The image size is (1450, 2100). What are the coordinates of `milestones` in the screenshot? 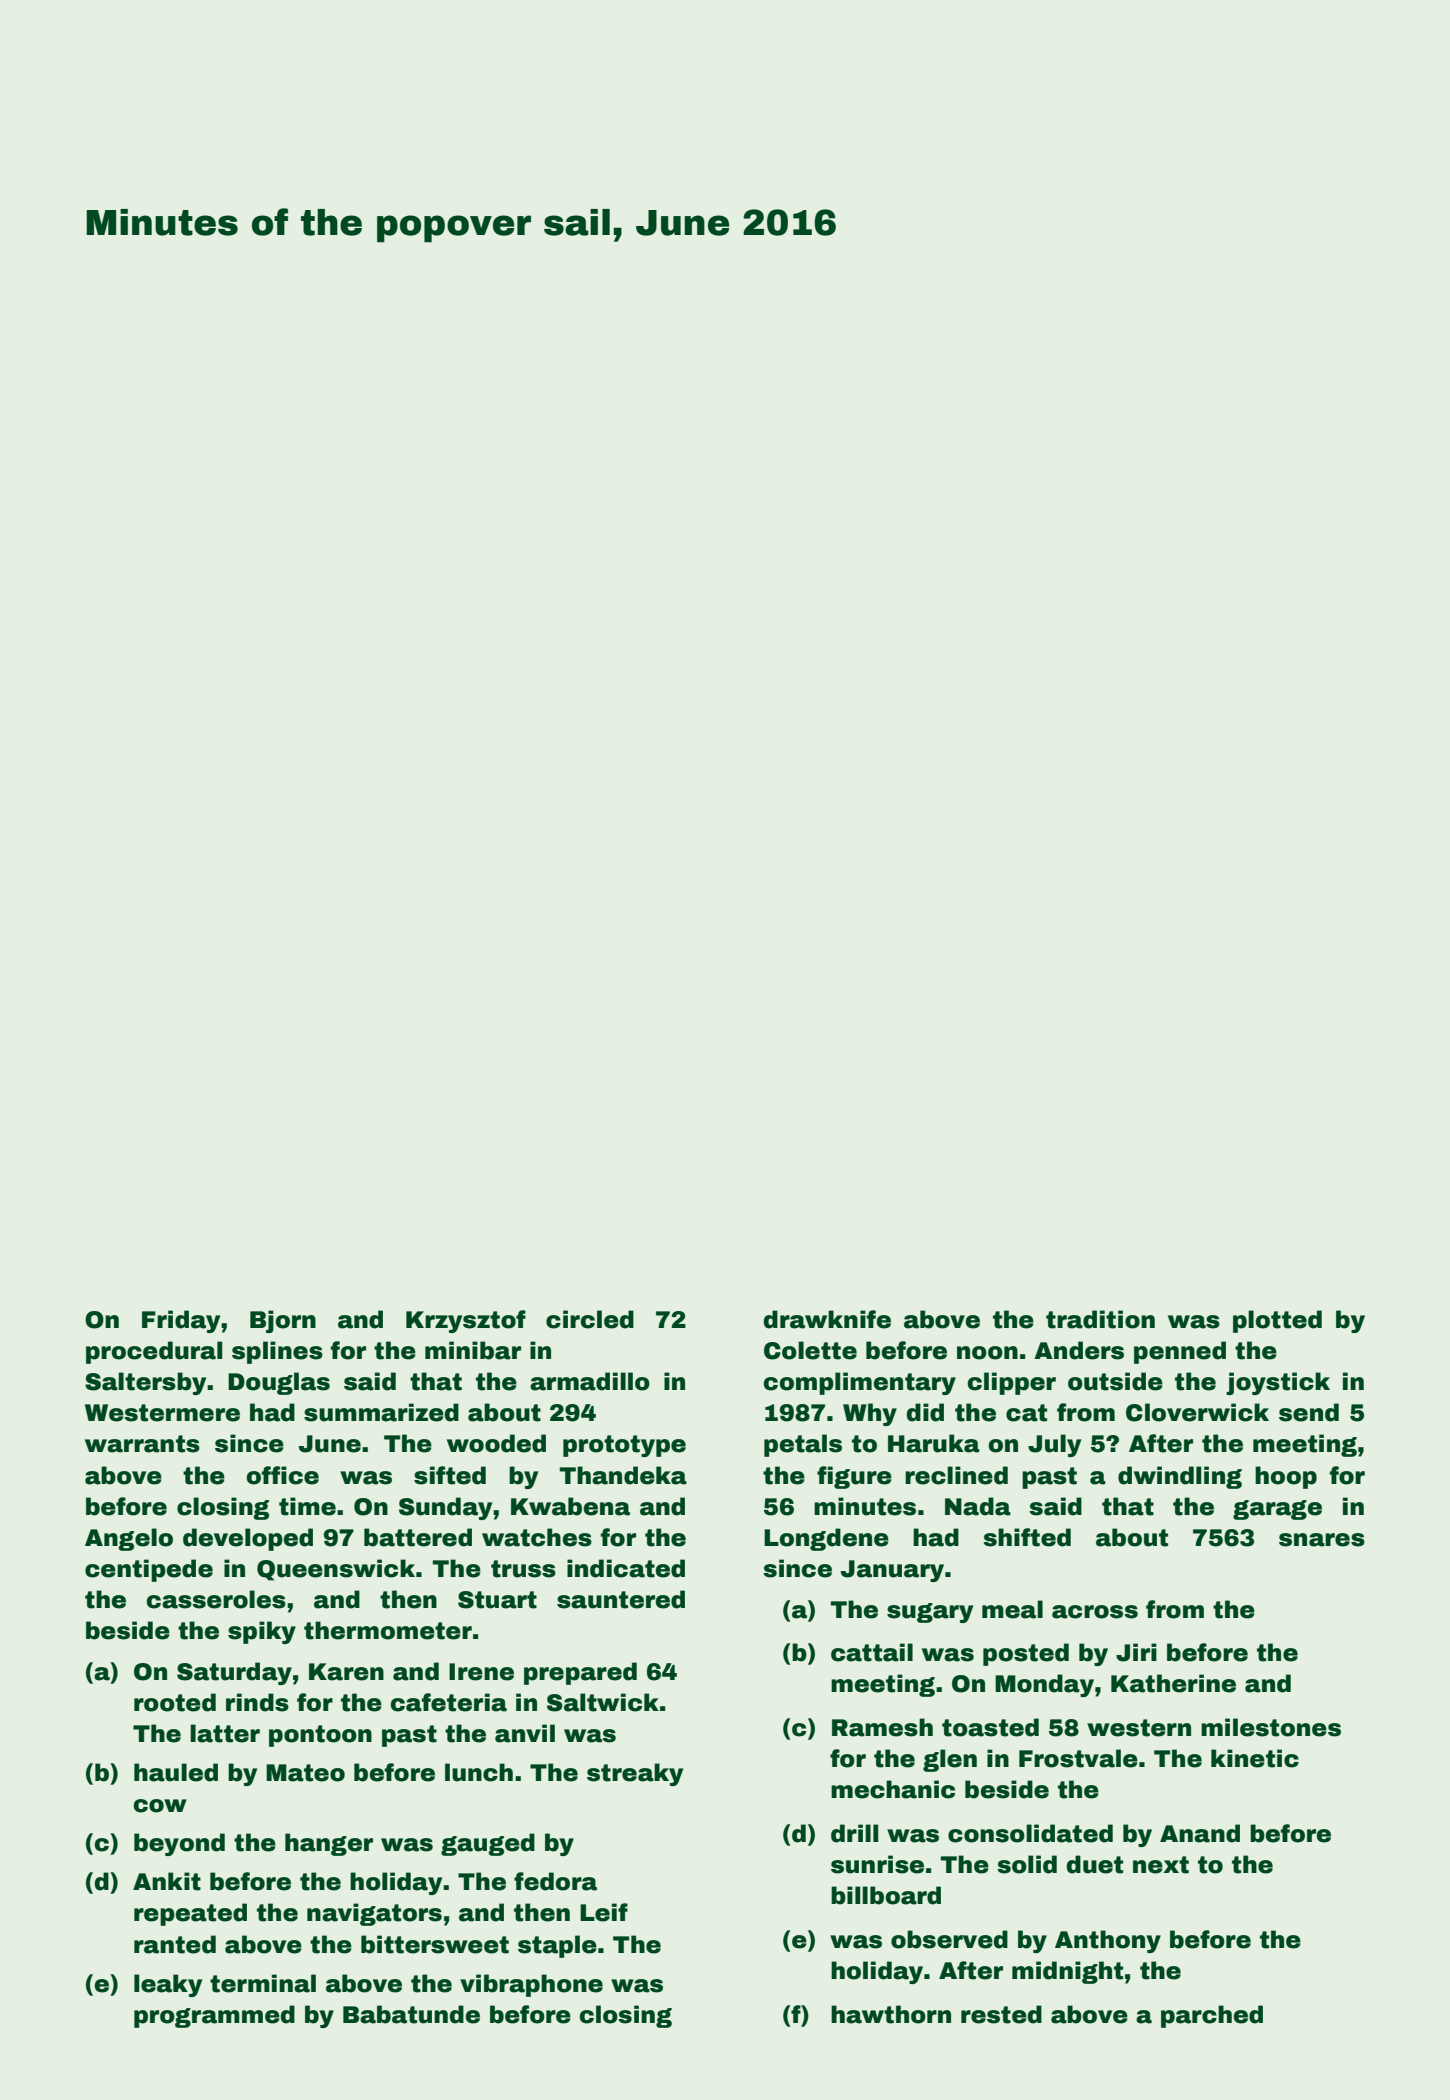 It's located at (1271, 1727).
